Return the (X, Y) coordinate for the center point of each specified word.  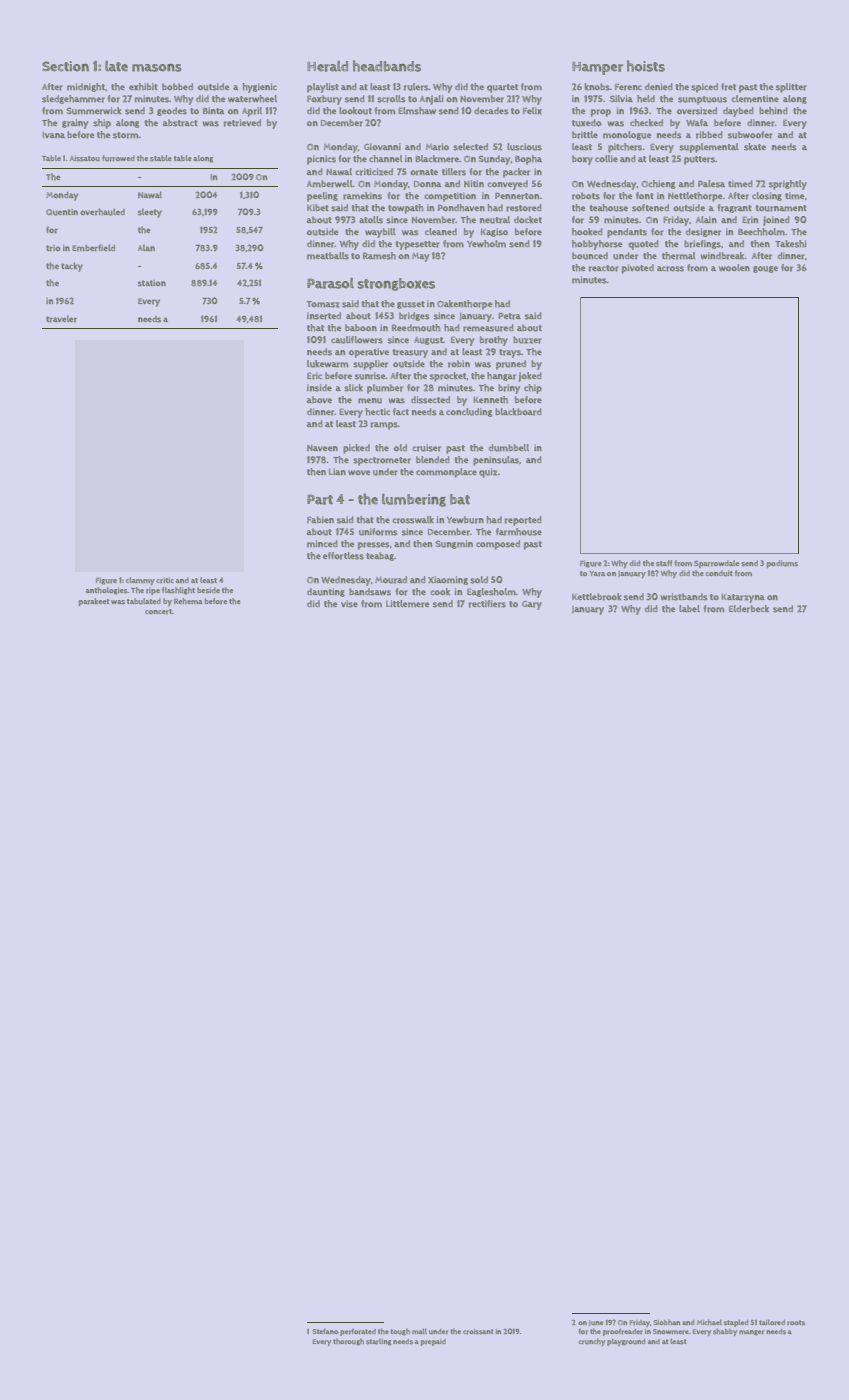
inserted (324, 316)
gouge (765, 269)
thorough (348, 1342)
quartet (502, 88)
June (596, 1323)
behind (773, 111)
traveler (61, 319)
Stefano (325, 1331)
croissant (478, 1332)
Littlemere (407, 604)
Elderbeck (749, 609)
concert (158, 611)
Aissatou (85, 158)
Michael (709, 1322)
